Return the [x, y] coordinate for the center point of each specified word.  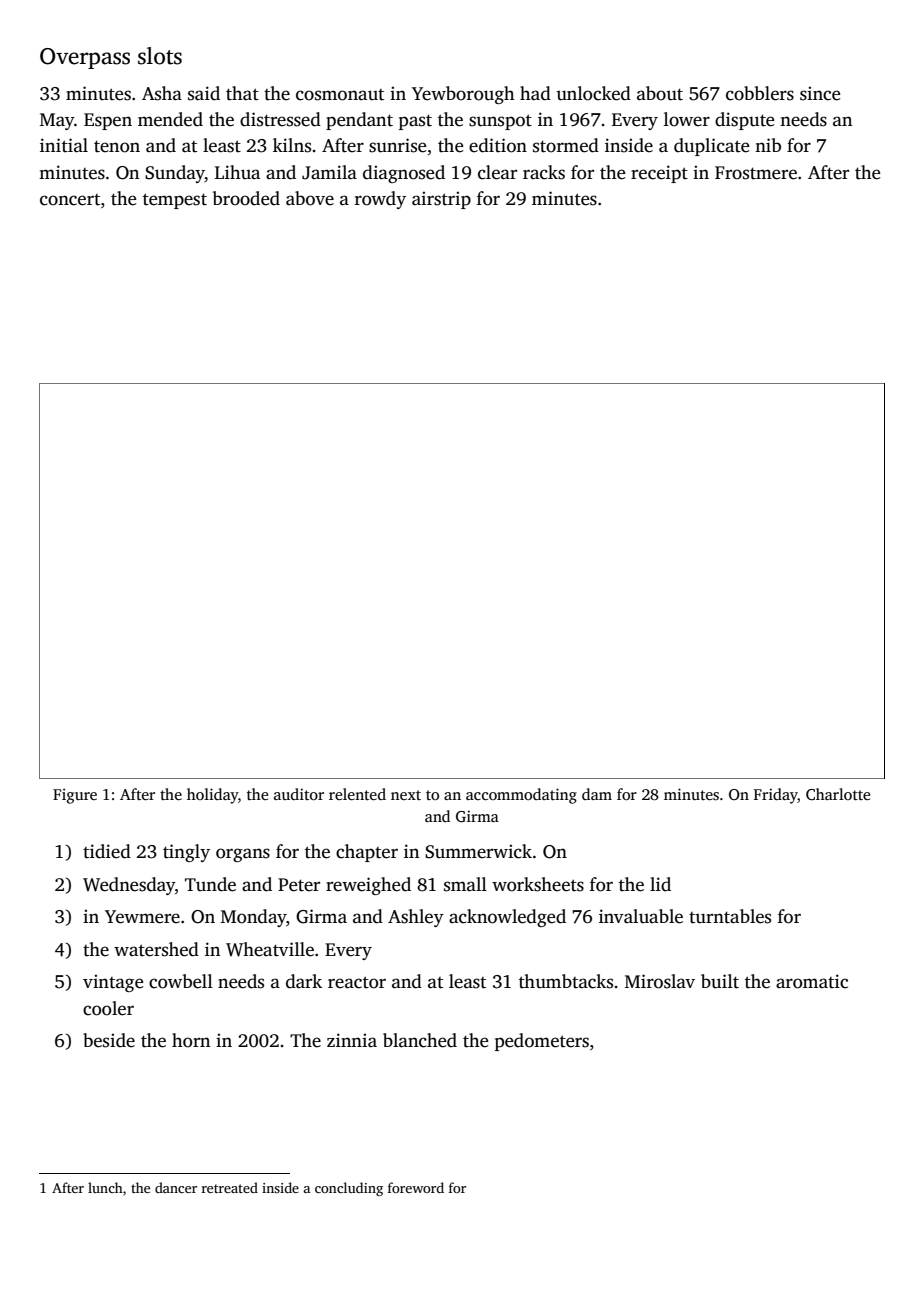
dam [597, 794]
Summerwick [478, 851]
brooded [246, 198]
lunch [105, 1187]
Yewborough [463, 95]
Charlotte [838, 794]
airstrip [441, 200]
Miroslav [660, 981]
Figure [75, 796]
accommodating [521, 796]
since [820, 93]
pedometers [542, 1042]
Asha [162, 93]
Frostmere [756, 173]
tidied [107, 851]
